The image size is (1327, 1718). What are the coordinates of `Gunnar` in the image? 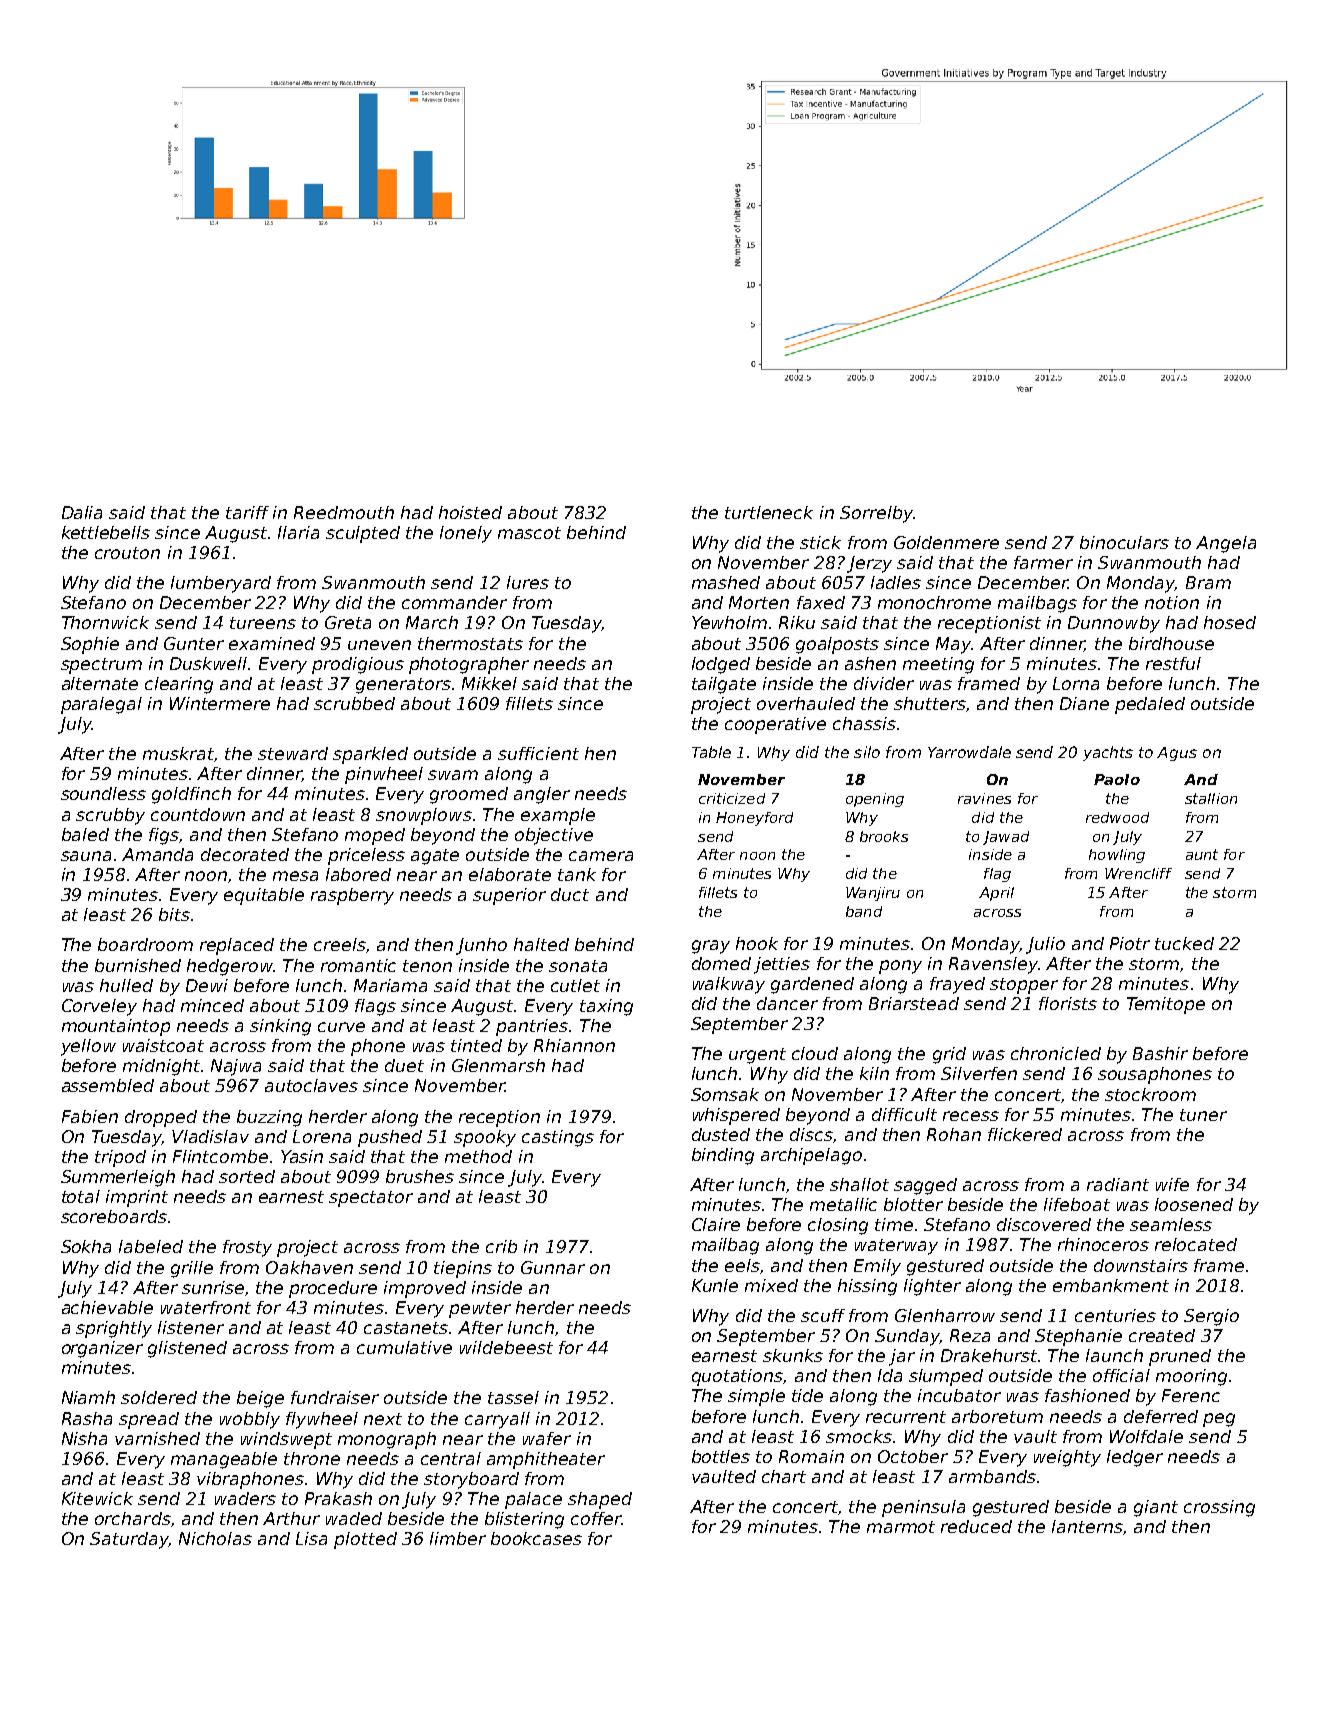 It's located at (553, 1267).
